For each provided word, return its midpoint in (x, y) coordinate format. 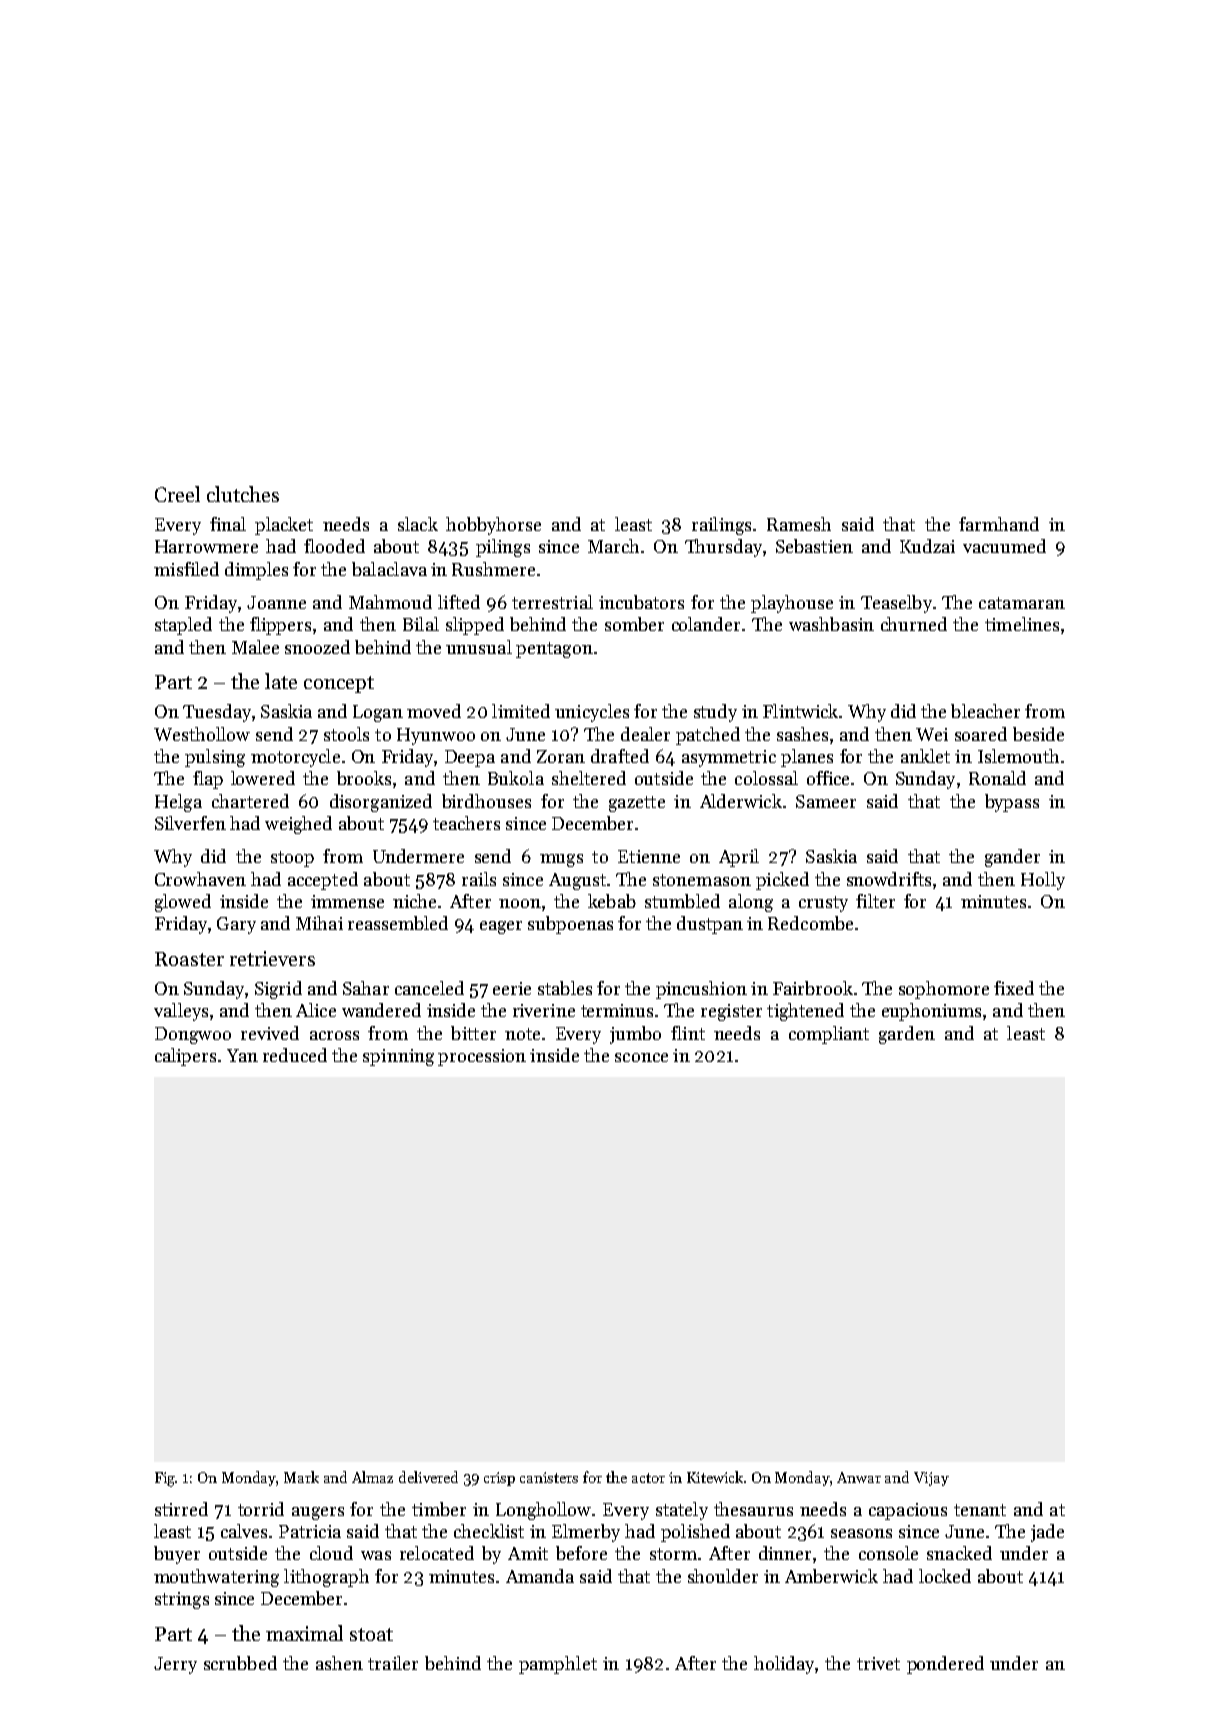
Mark (301, 1477)
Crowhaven (200, 879)
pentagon (554, 650)
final (228, 524)
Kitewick (715, 1477)
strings (182, 1600)
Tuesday (217, 713)
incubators (641, 602)
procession (482, 1057)
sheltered (589, 778)
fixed (1014, 988)
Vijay (931, 1479)
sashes (802, 734)
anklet (925, 756)
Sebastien (814, 546)
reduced (295, 1055)
